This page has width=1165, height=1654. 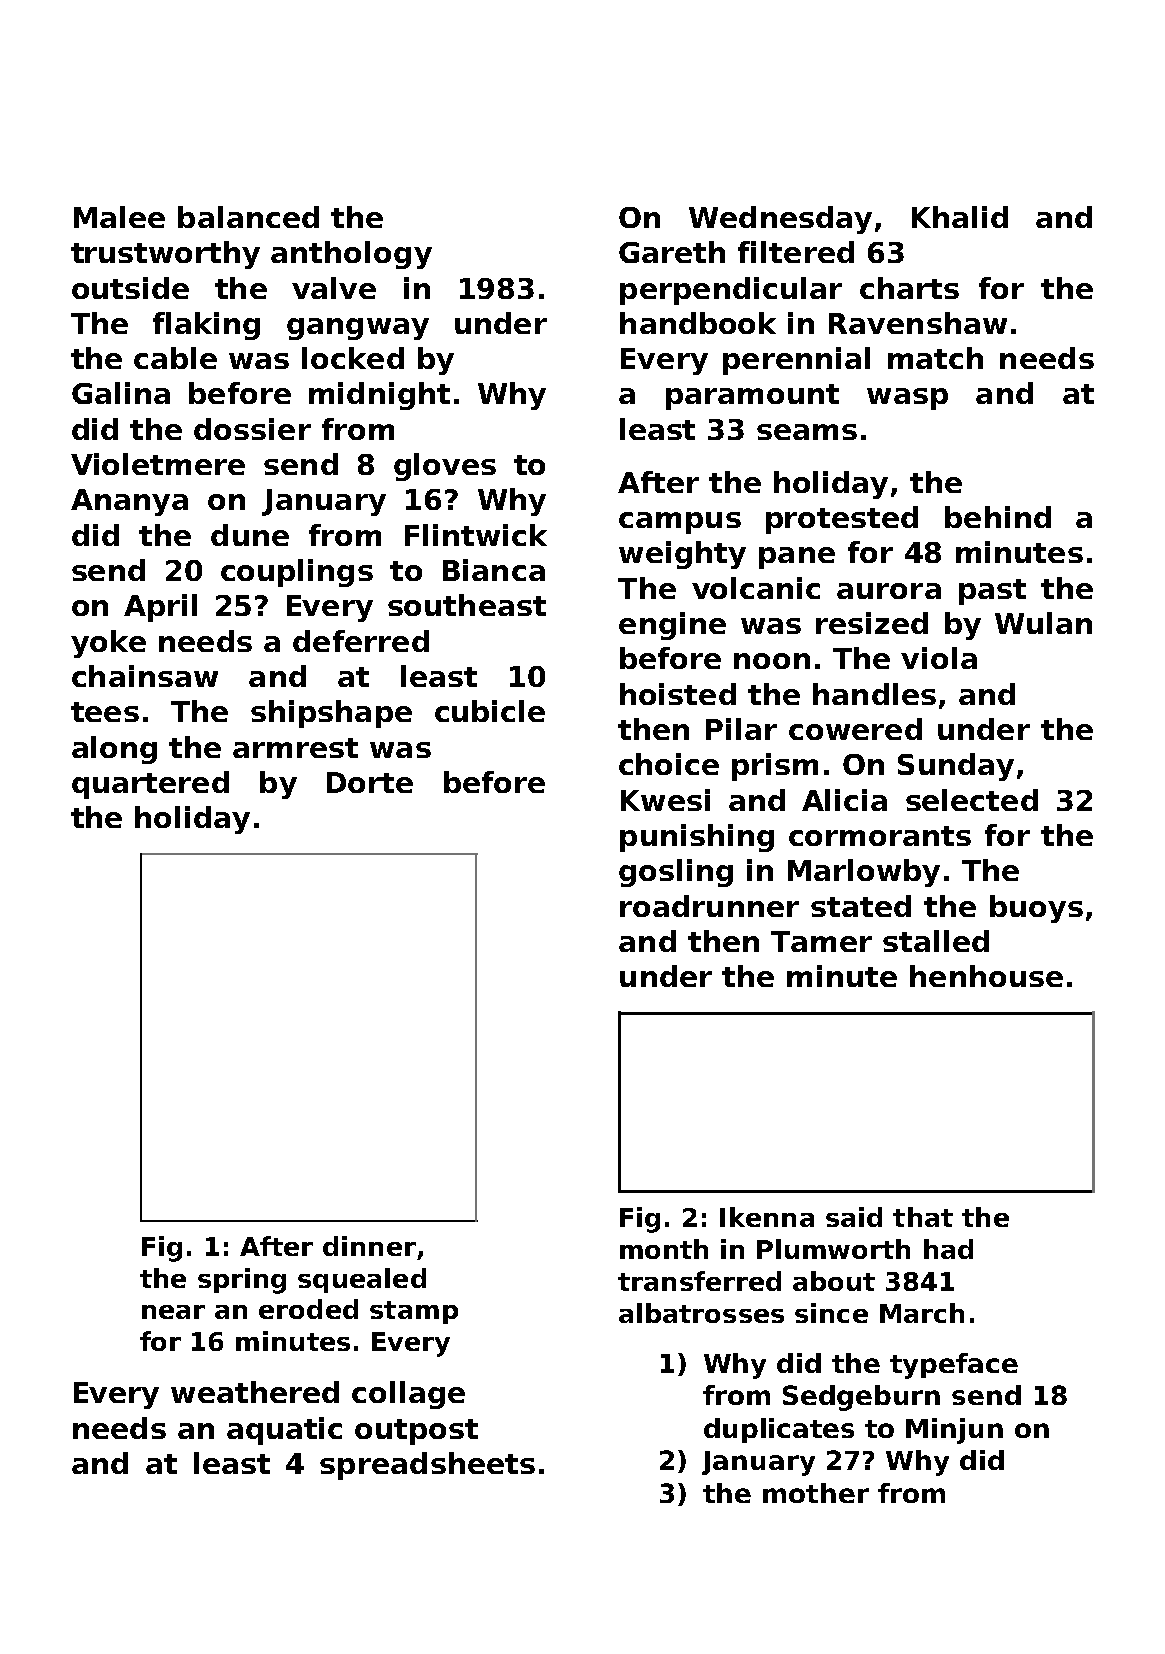 I want to click on Malee, so click(x=119, y=217).
